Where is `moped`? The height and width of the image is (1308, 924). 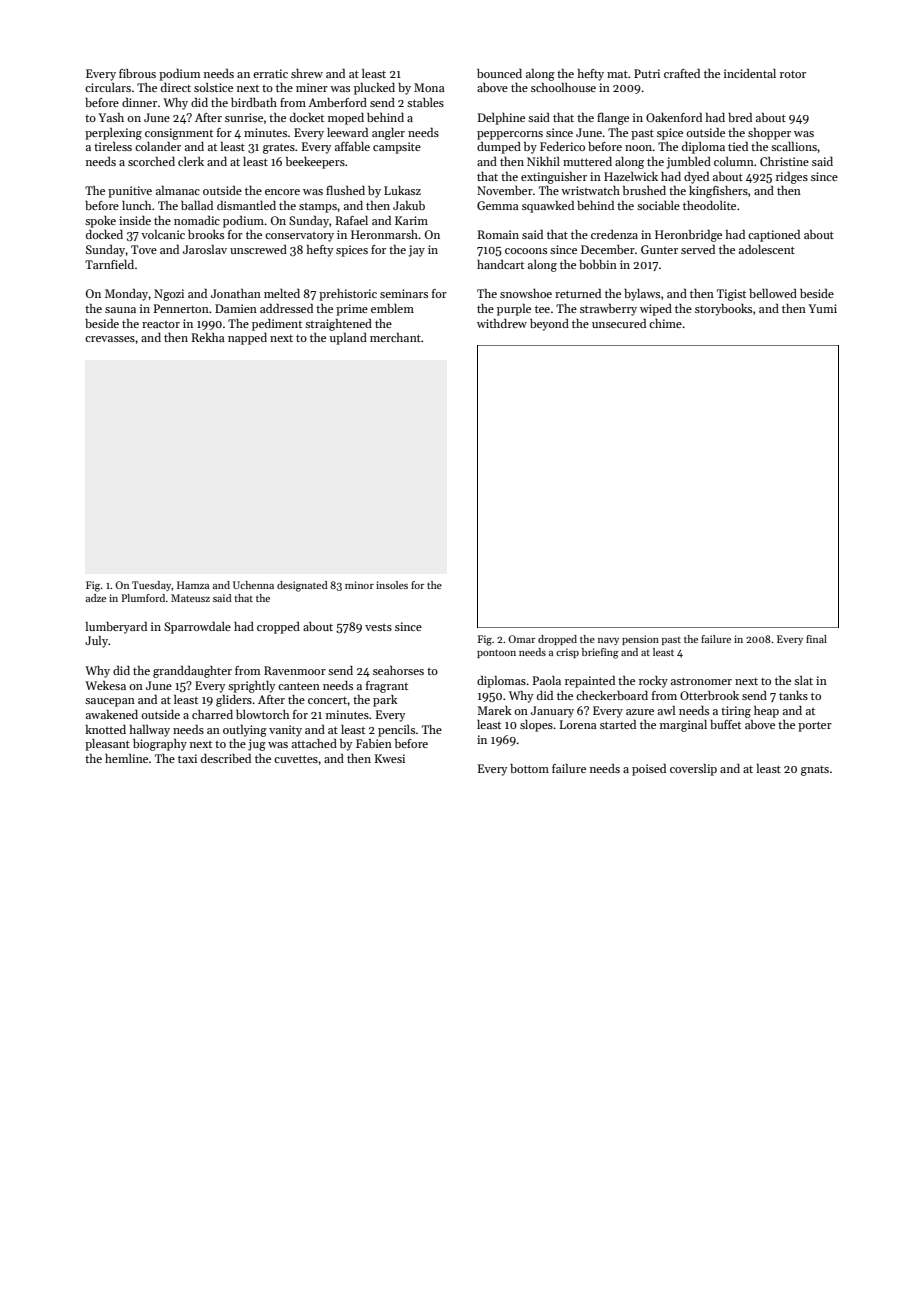
moped is located at coordinates (346, 119).
